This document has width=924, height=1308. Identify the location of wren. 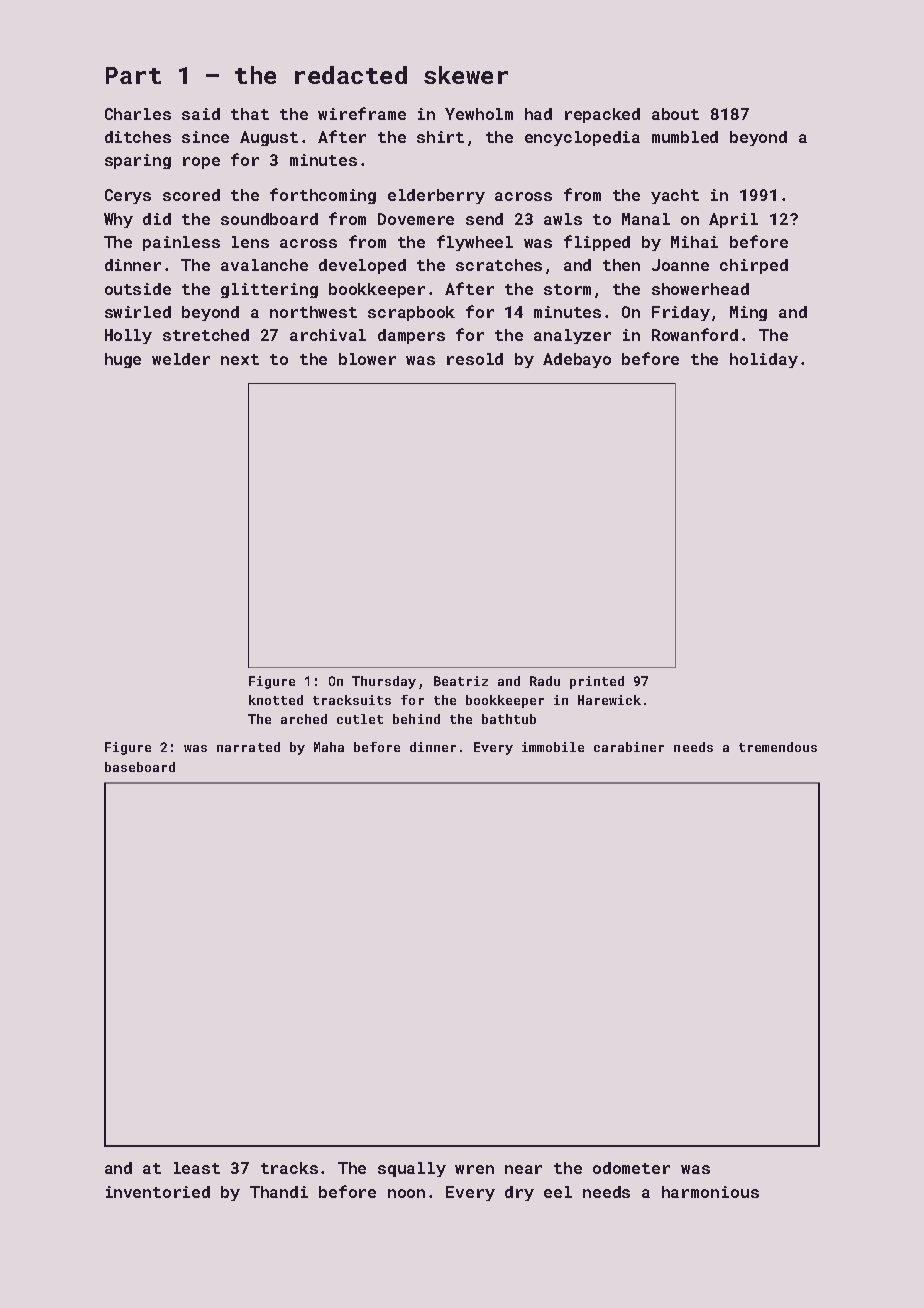
(474, 1169).
